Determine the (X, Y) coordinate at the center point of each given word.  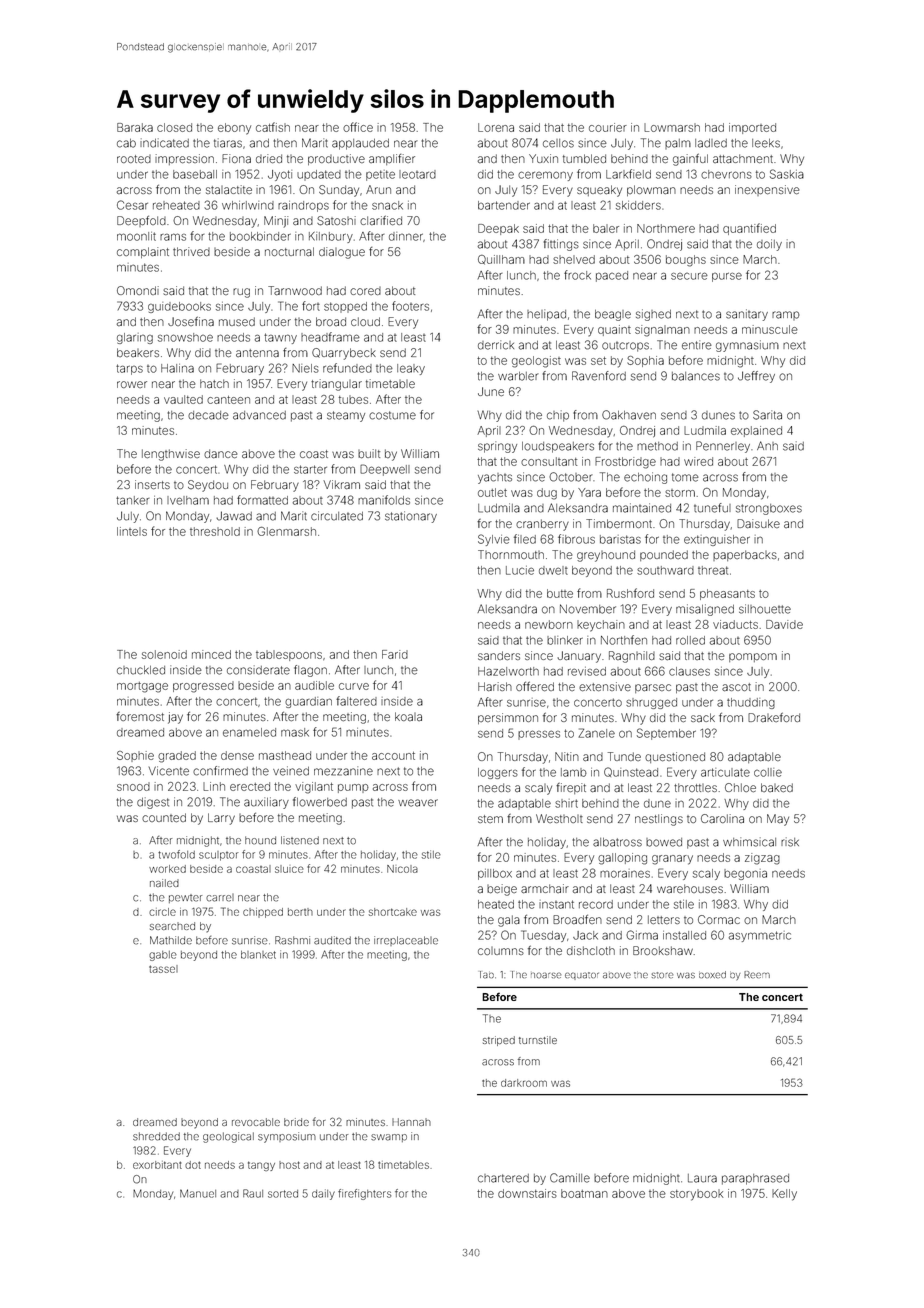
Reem (757, 974)
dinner (406, 236)
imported (752, 128)
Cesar (132, 205)
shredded (156, 1136)
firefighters (364, 1194)
